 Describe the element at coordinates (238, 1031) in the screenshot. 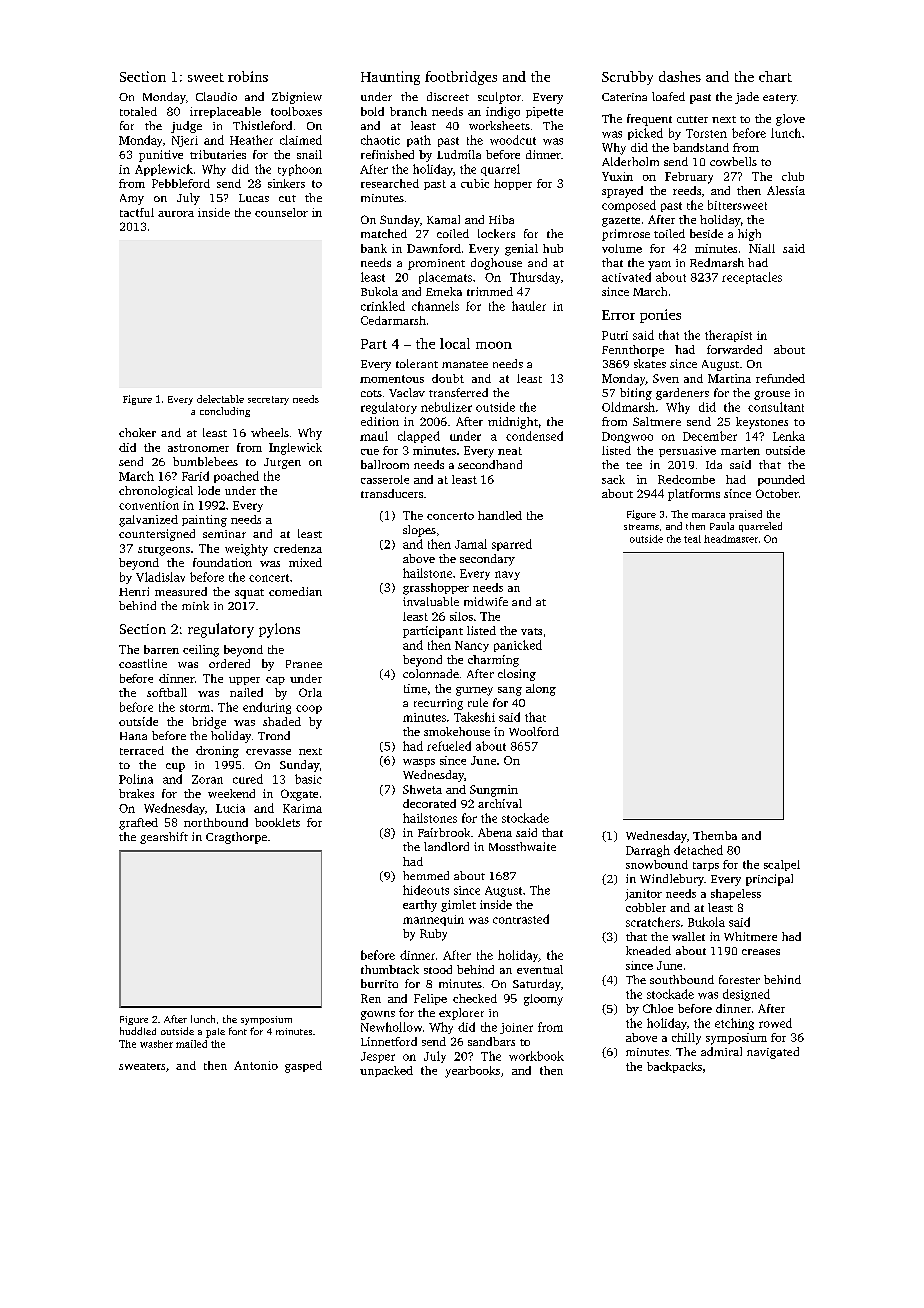

I see `font` at that location.
